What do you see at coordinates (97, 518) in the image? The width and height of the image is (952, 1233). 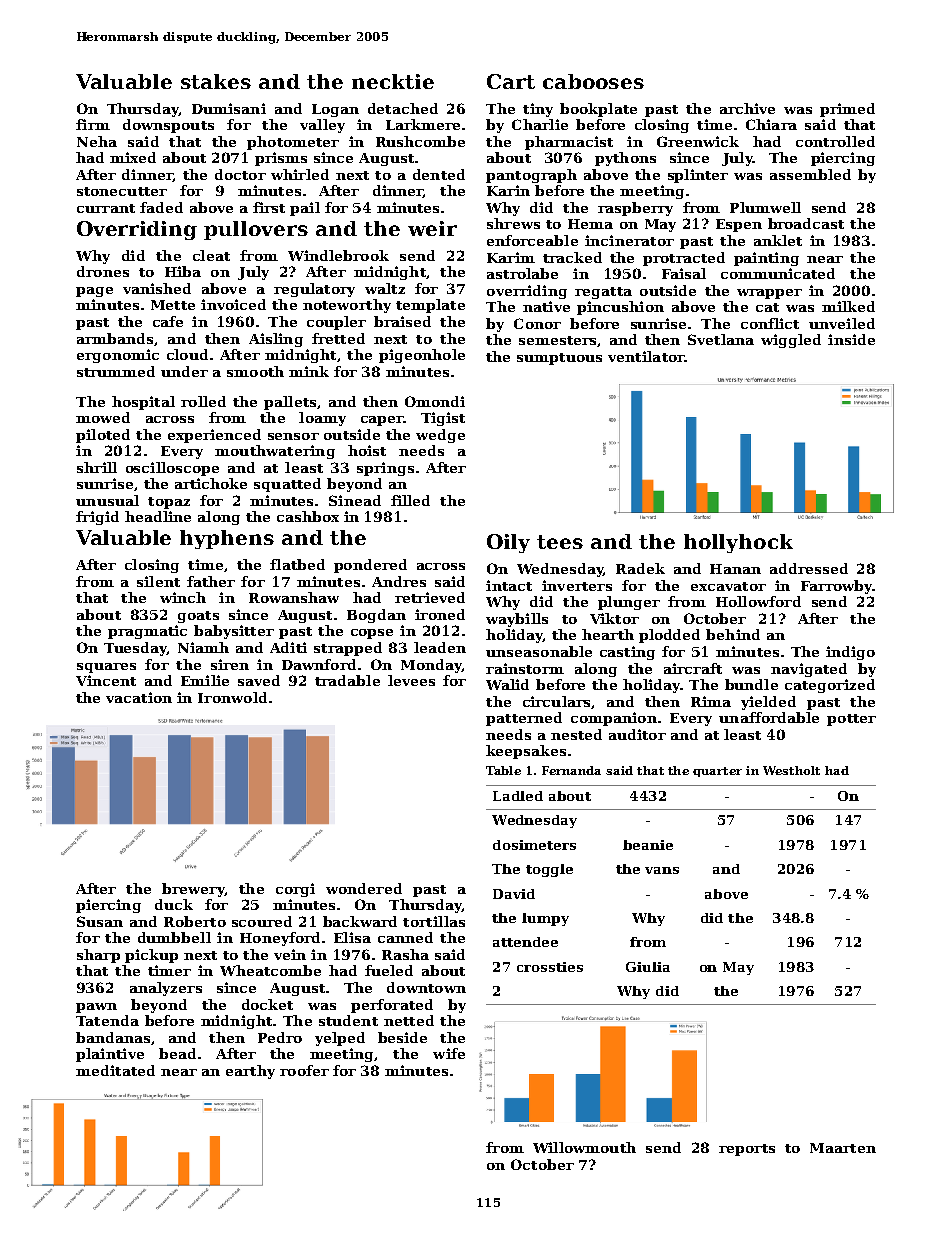 I see `frigid` at bounding box center [97, 518].
